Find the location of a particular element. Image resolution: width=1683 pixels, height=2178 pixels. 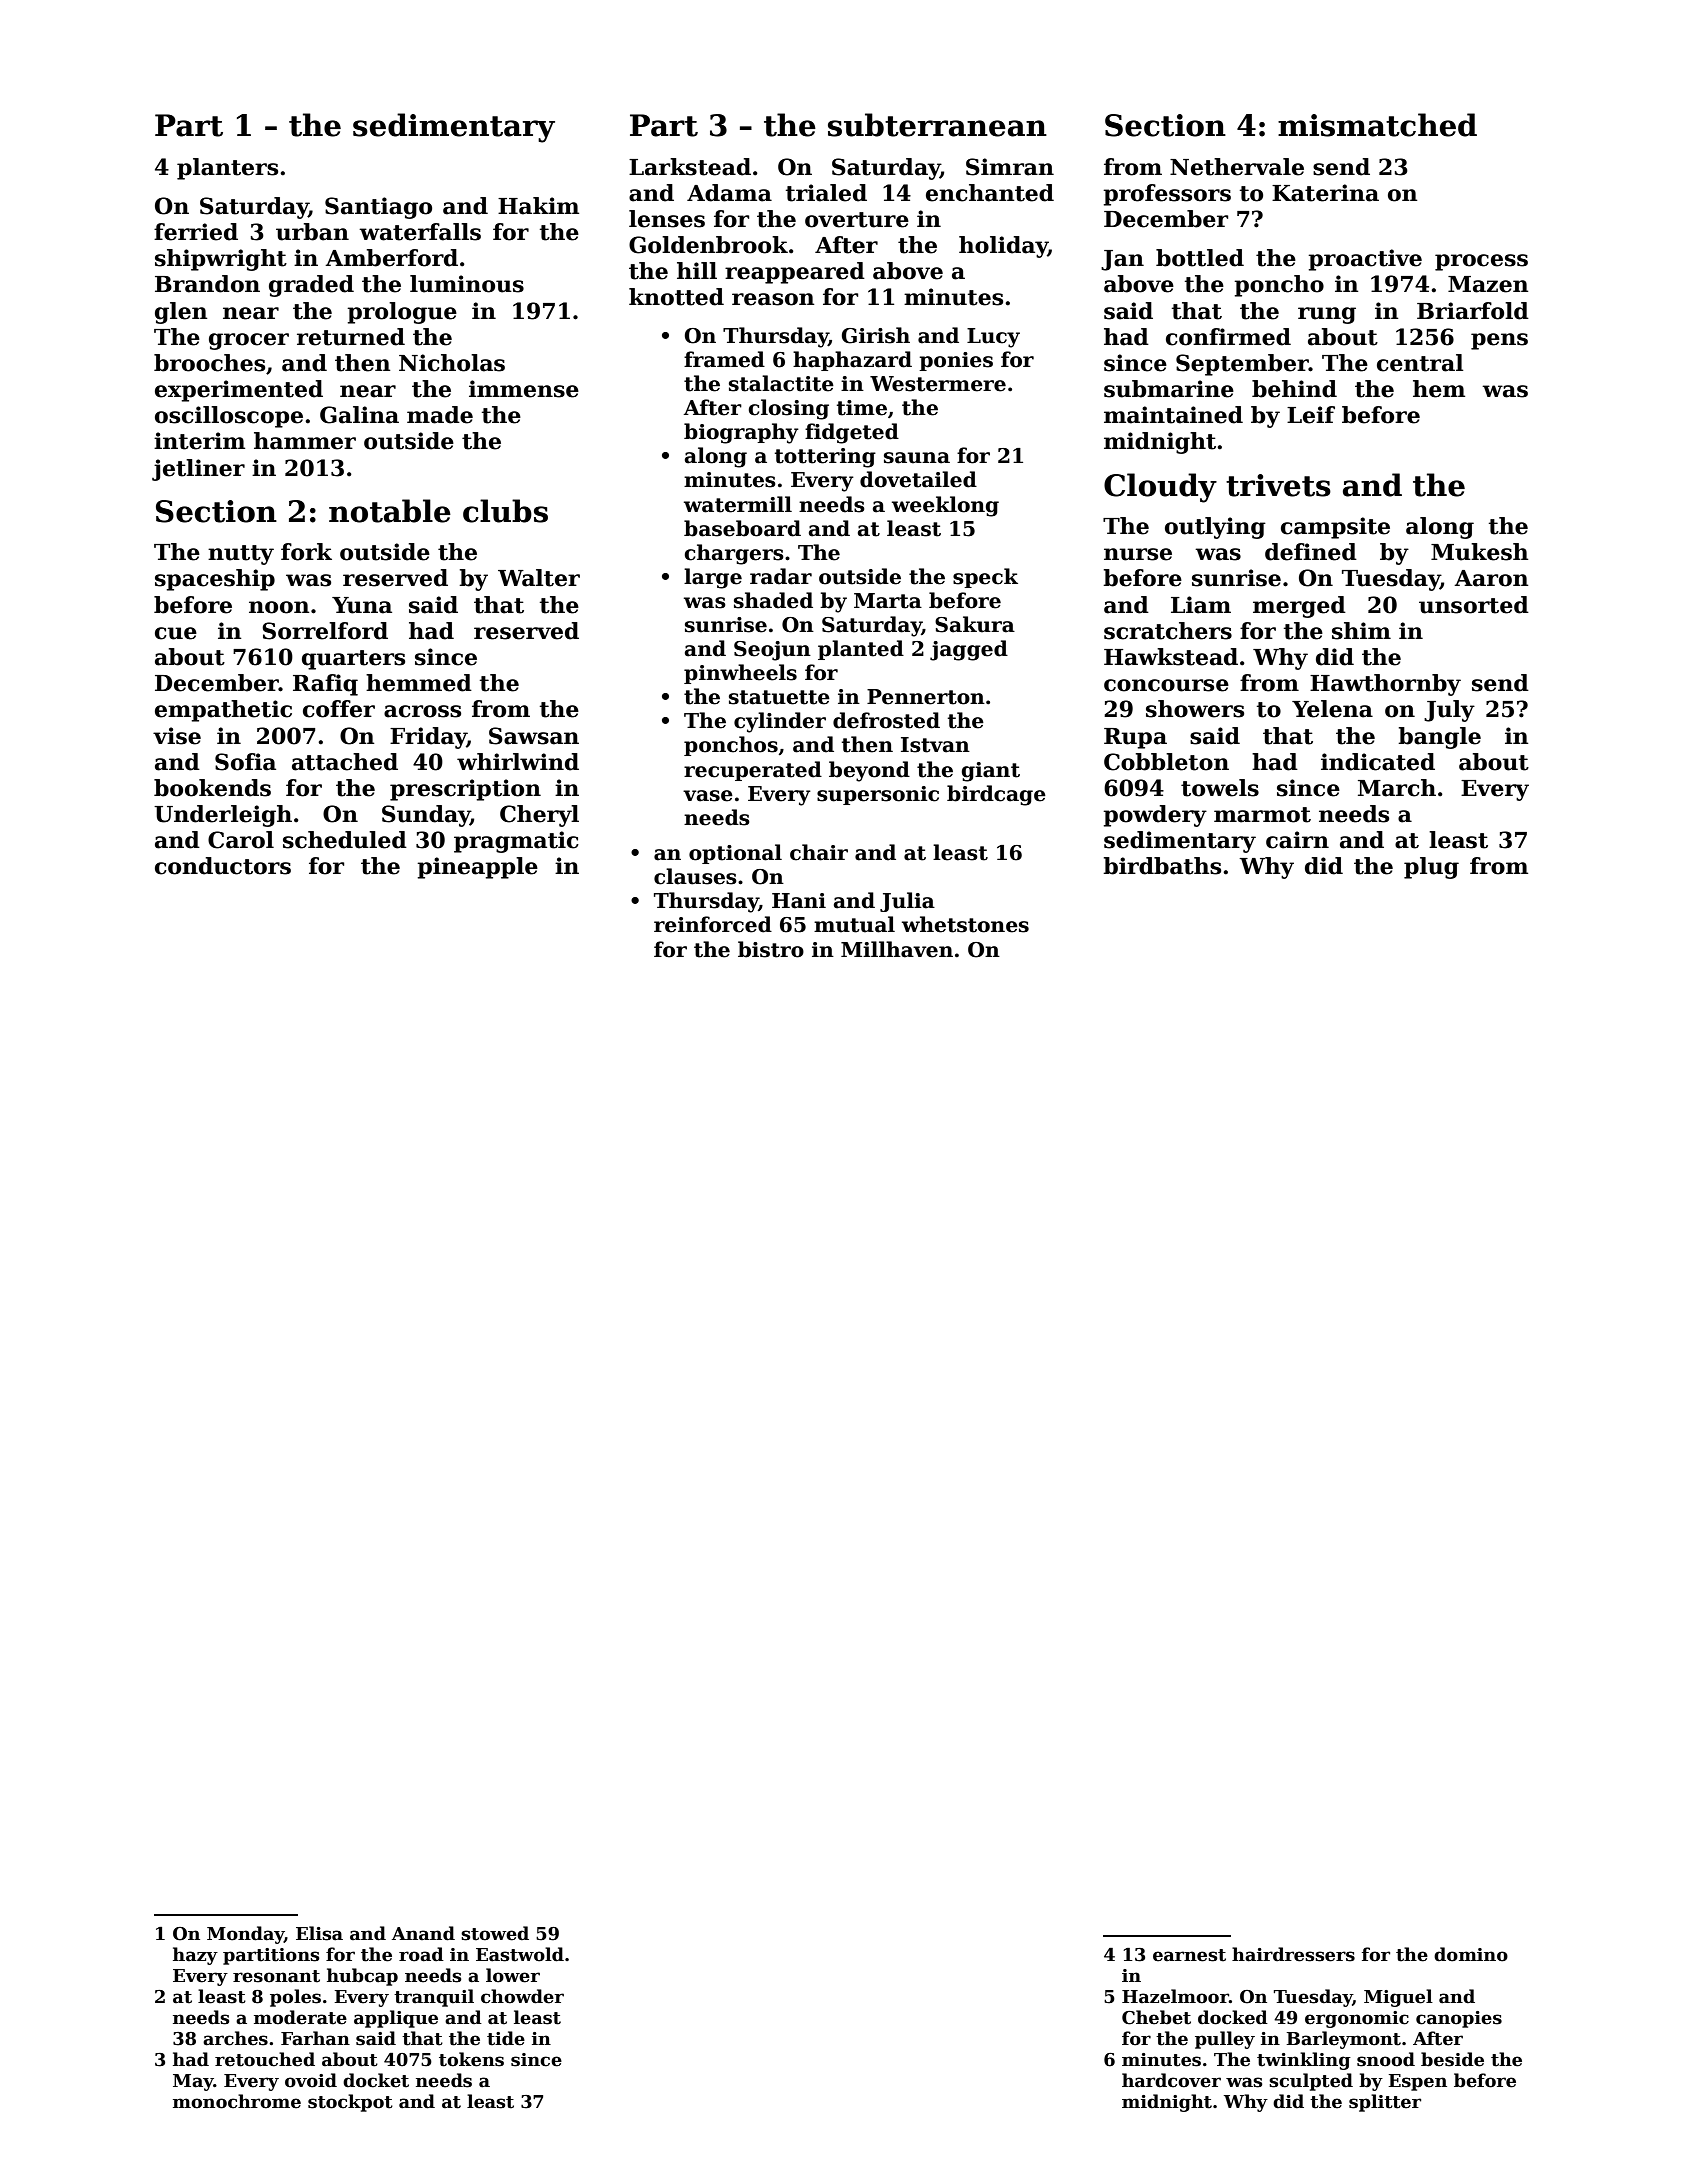

Elisa is located at coordinates (319, 1933).
